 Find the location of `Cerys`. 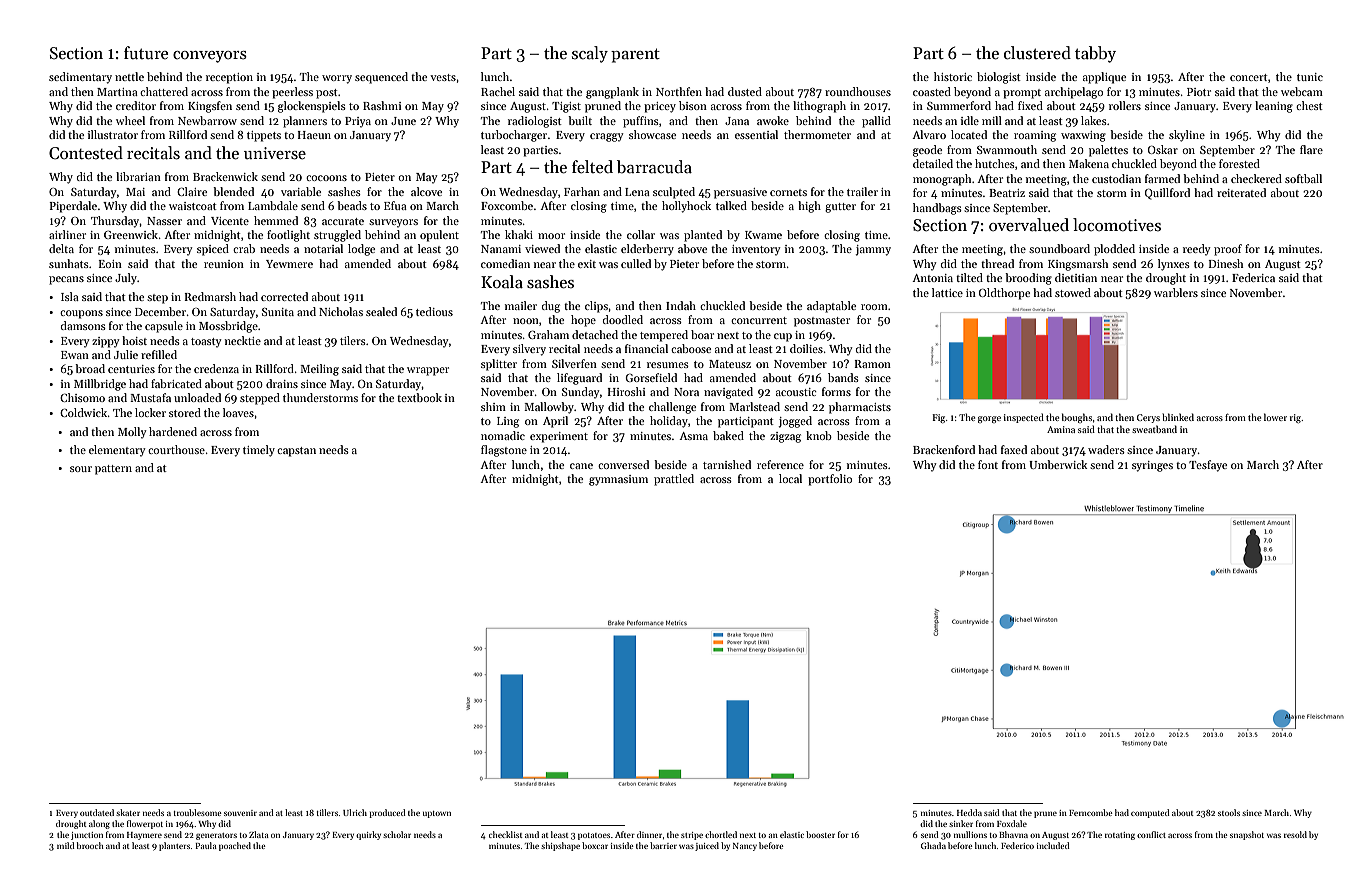

Cerys is located at coordinates (1148, 418).
